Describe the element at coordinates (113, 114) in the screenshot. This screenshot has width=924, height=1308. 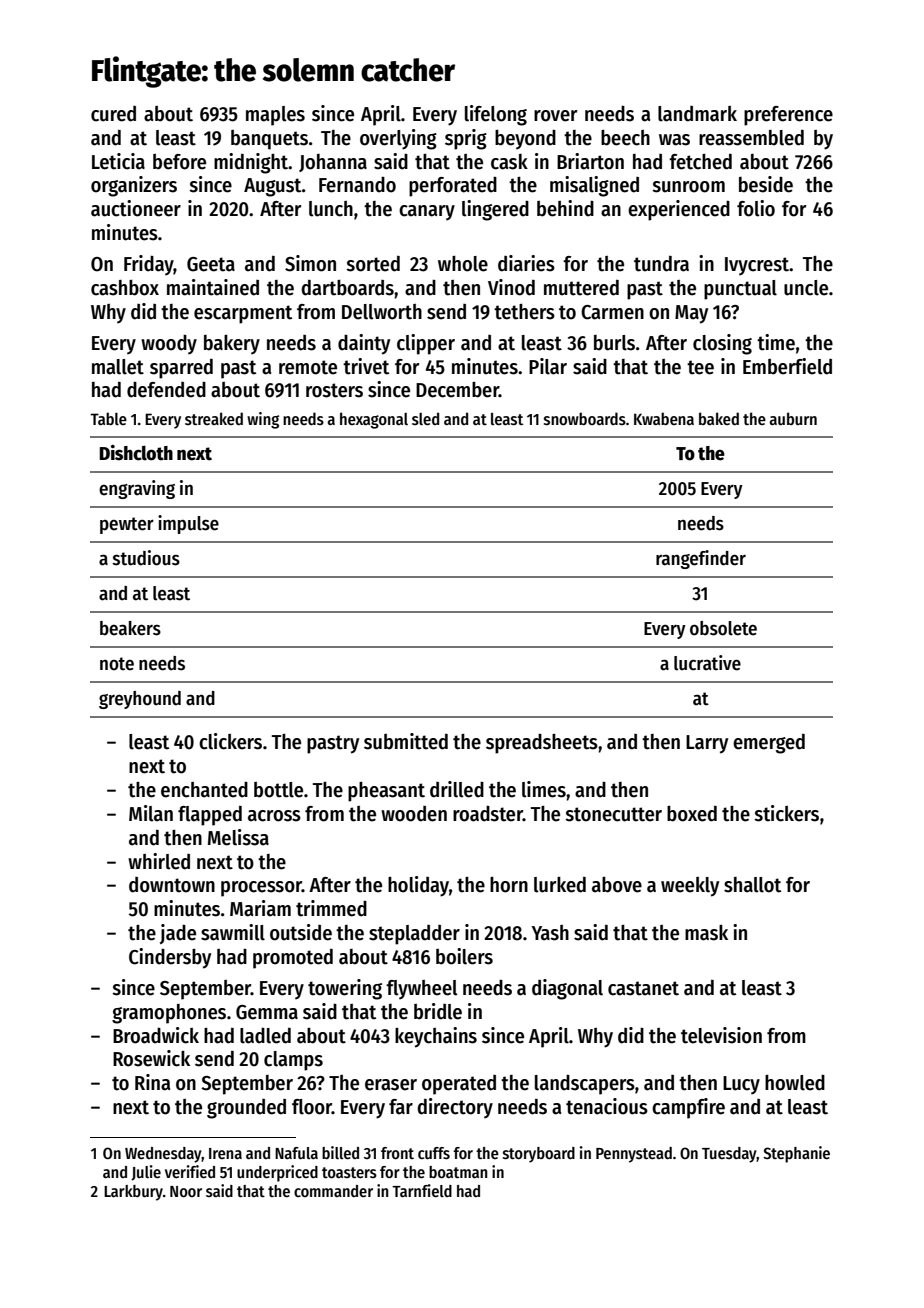
I see `cured` at that location.
